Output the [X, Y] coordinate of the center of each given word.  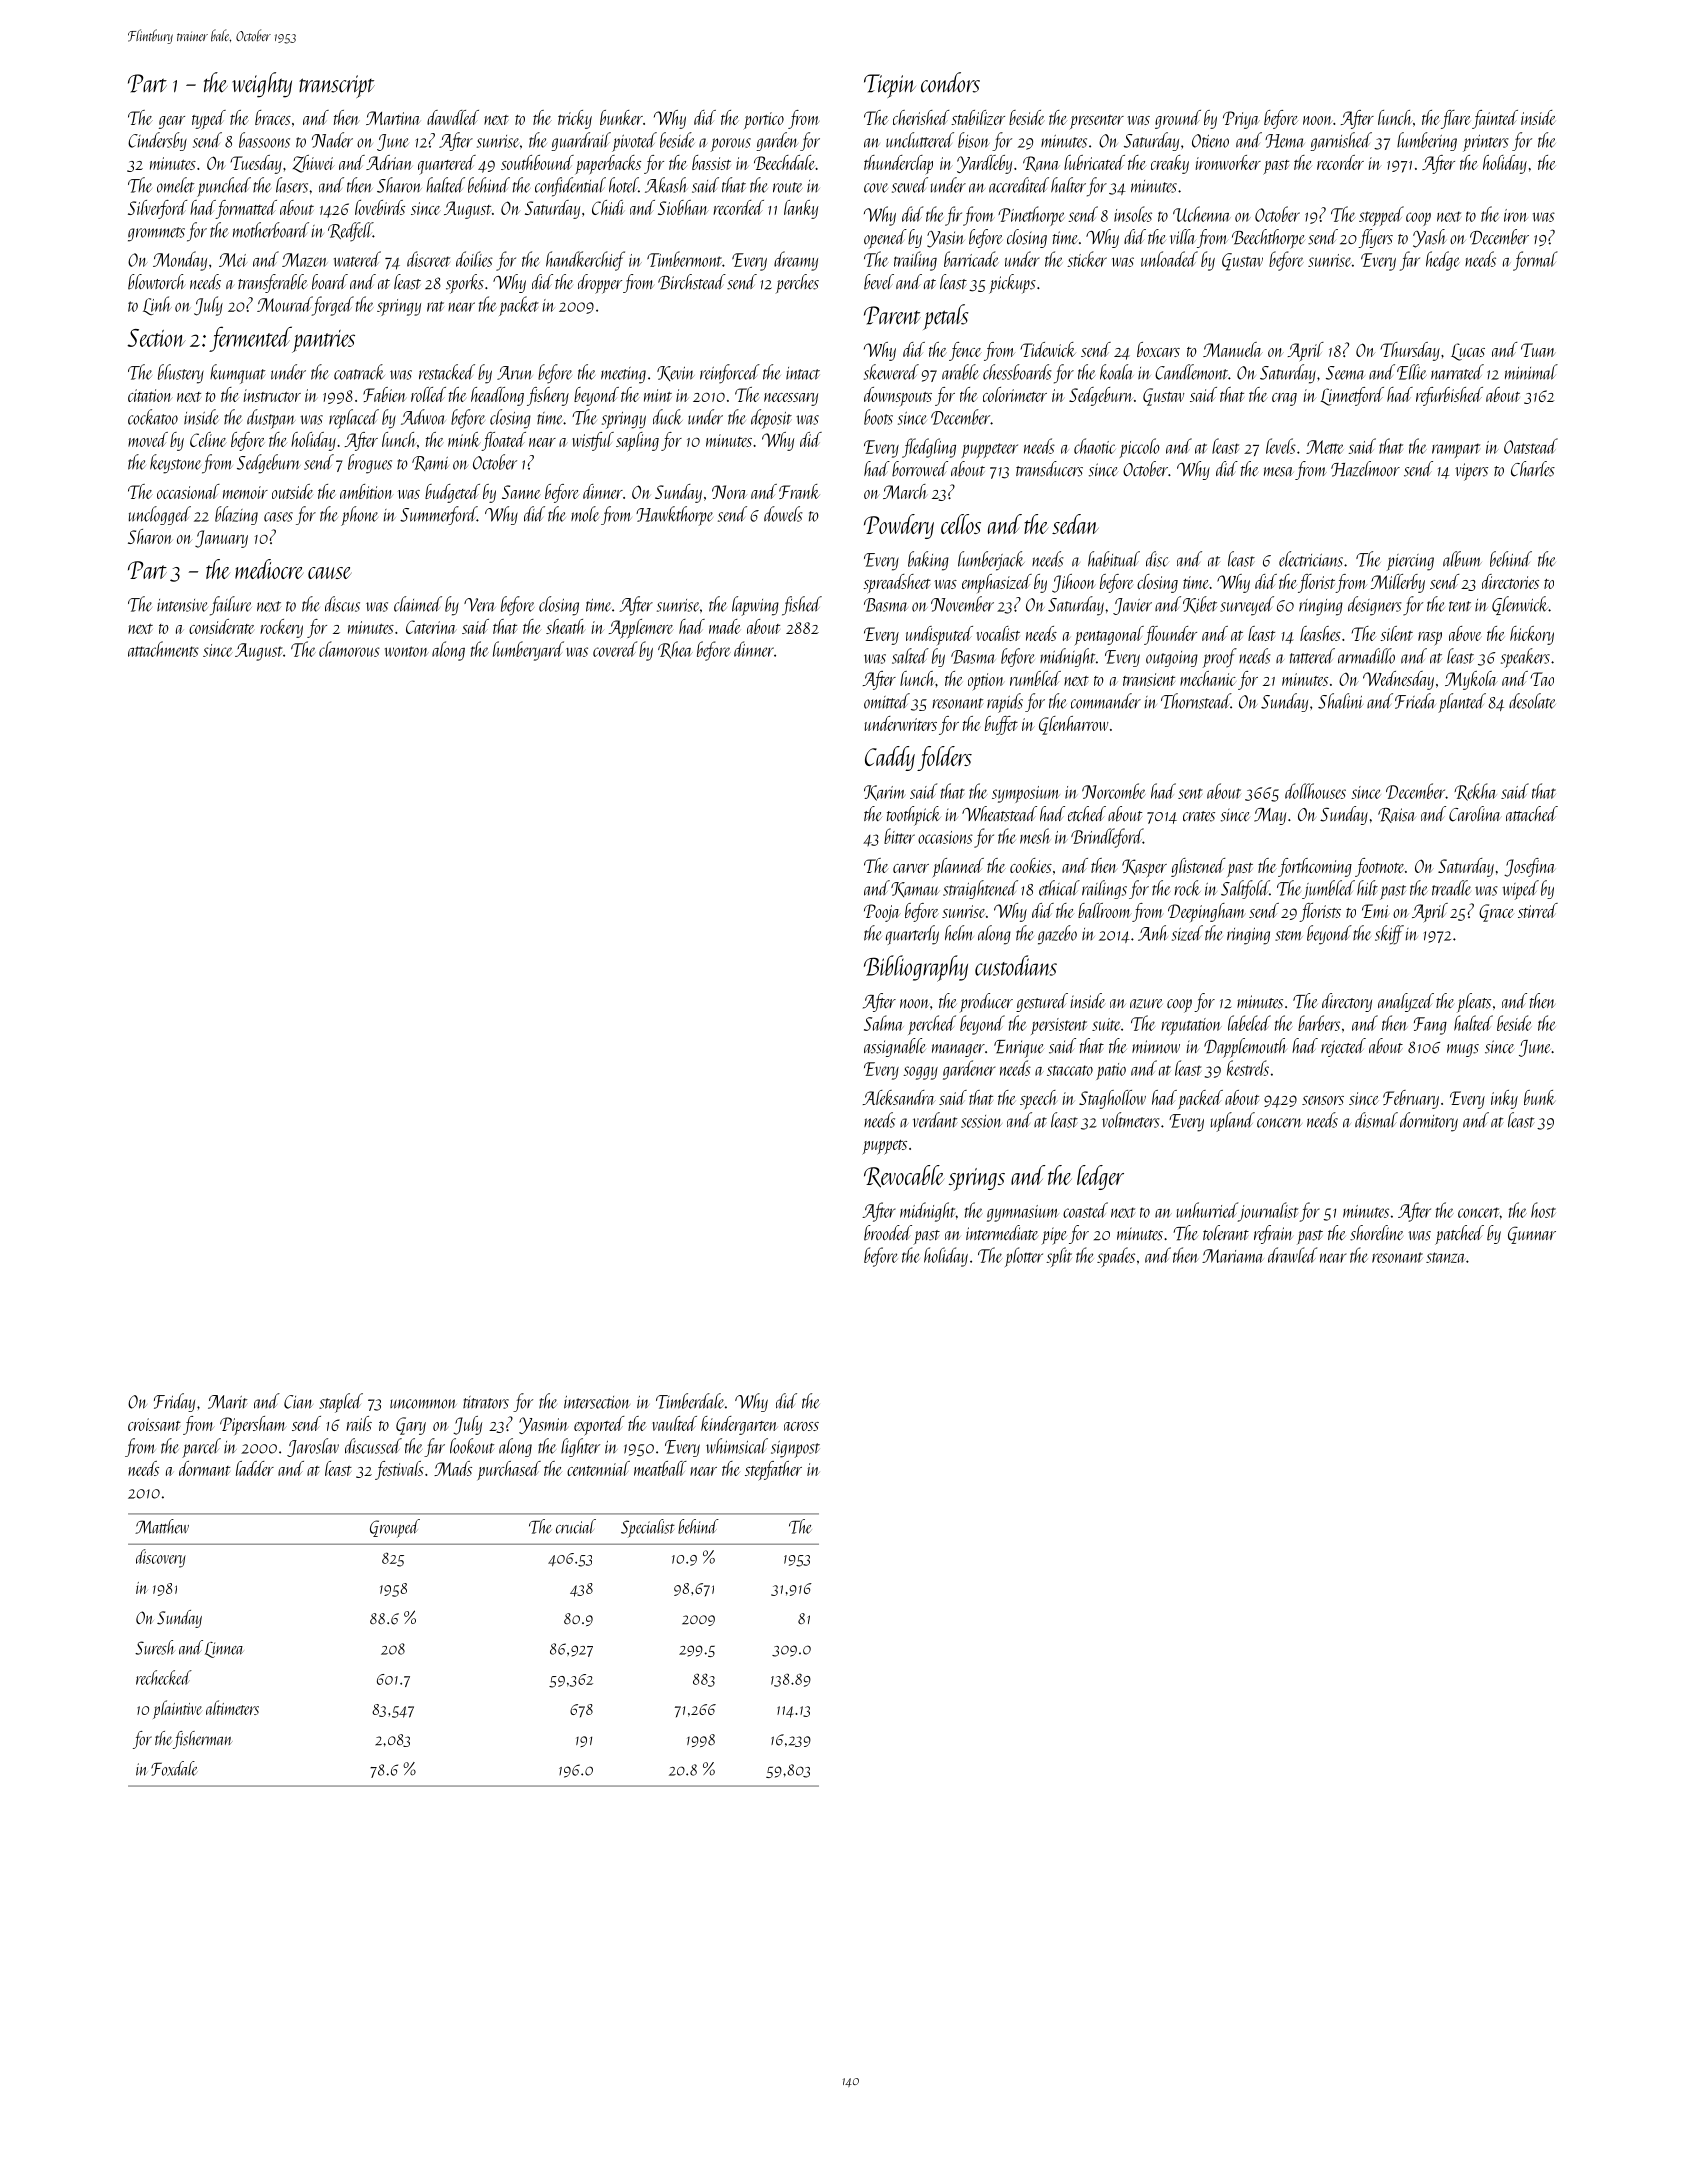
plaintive [177, 1709]
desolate [1532, 701]
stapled [341, 1403]
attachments [163, 649]
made [724, 626]
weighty [262, 85]
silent [1396, 633]
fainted [1495, 119]
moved [148, 439]
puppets [884, 1147]
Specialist [648, 1528]
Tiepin [890, 86]
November [962, 604]
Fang [1430, 1026]
